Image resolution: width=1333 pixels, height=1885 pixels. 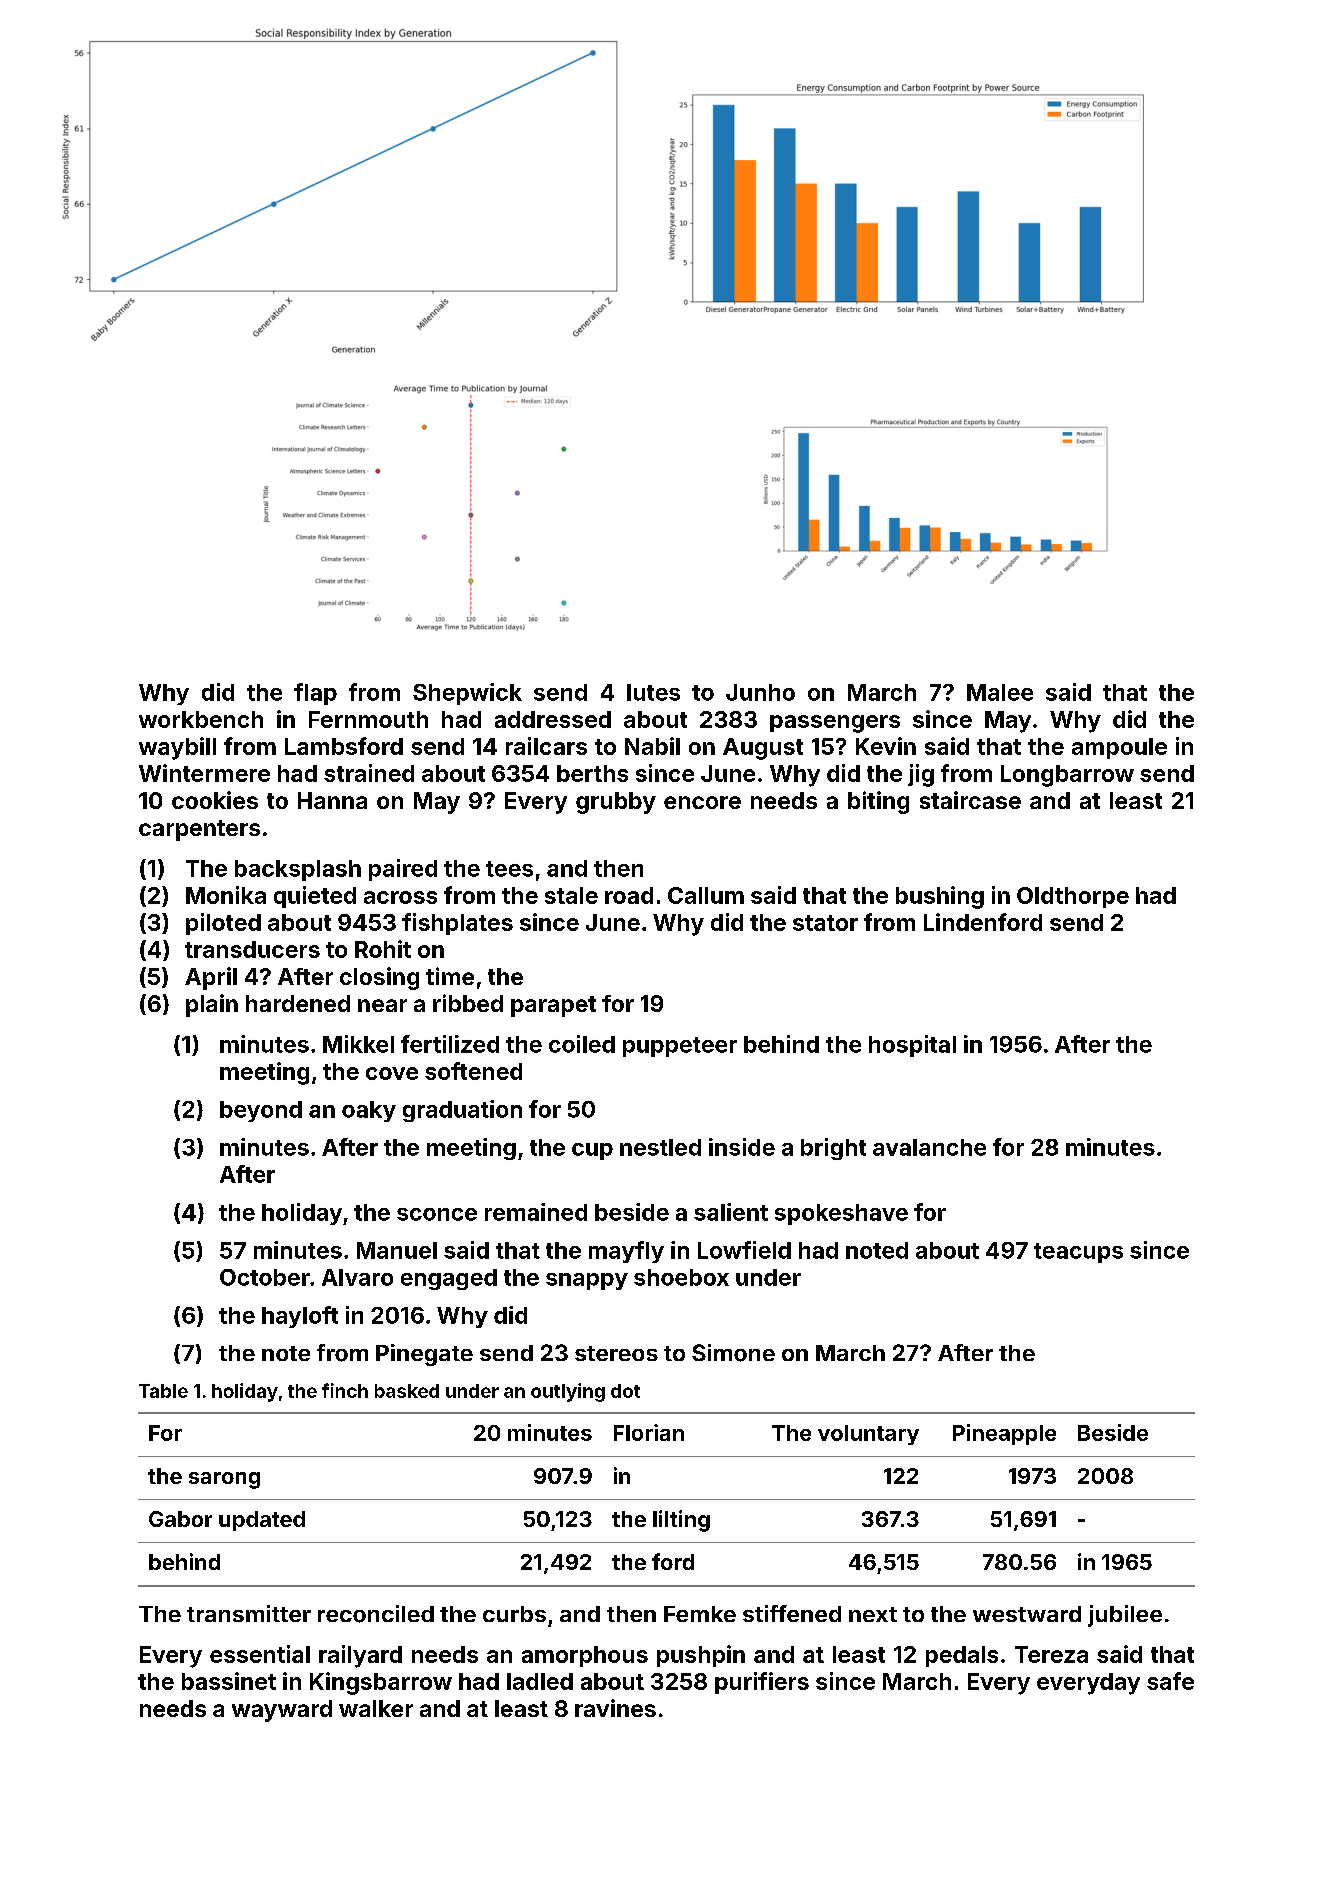 What do you see at coordinates (229, 1681) in the image?
I see `bassinet` at bounding box center [229, 1681].
